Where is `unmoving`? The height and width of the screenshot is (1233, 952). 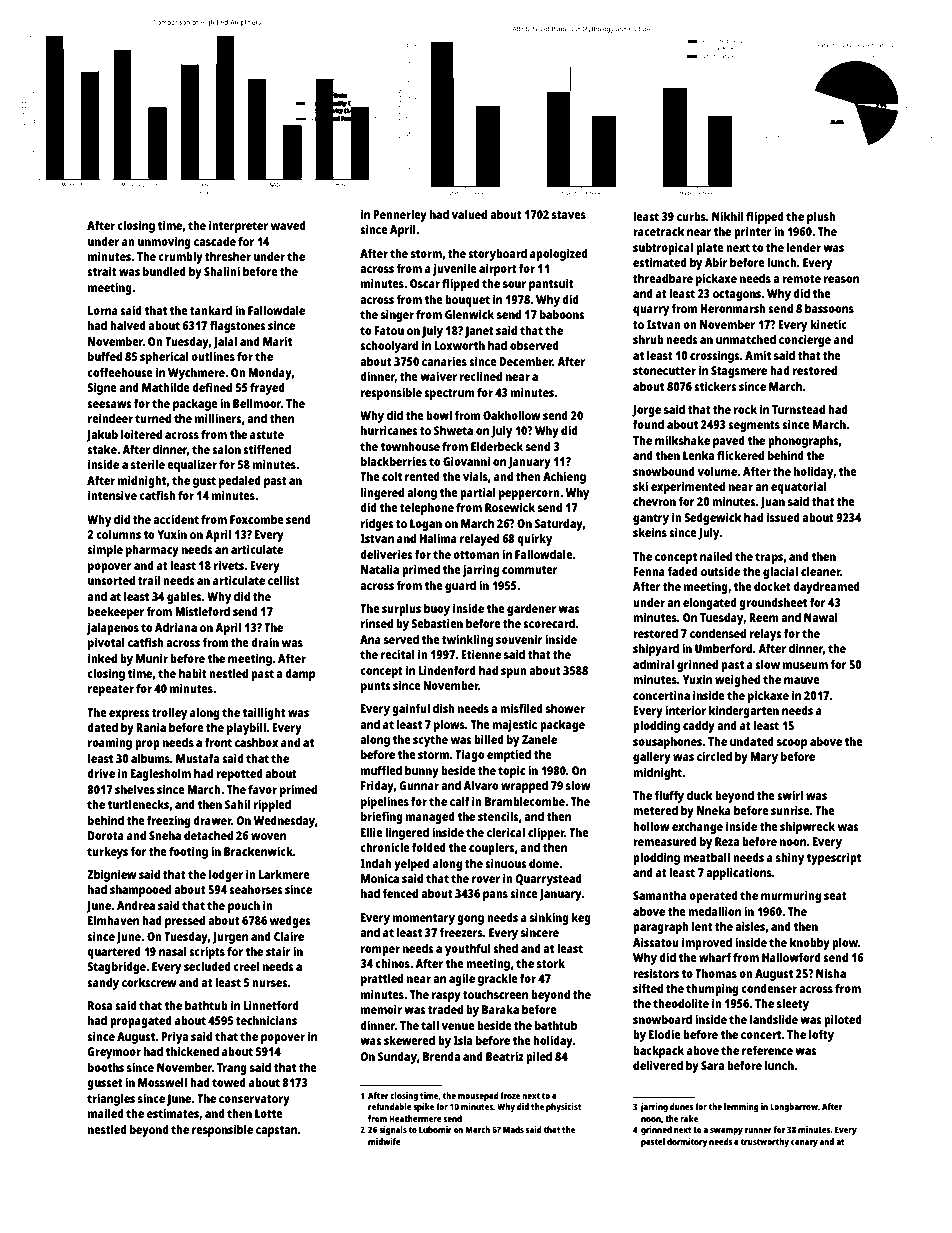 unmoving is located at coordinates (164, 242).
